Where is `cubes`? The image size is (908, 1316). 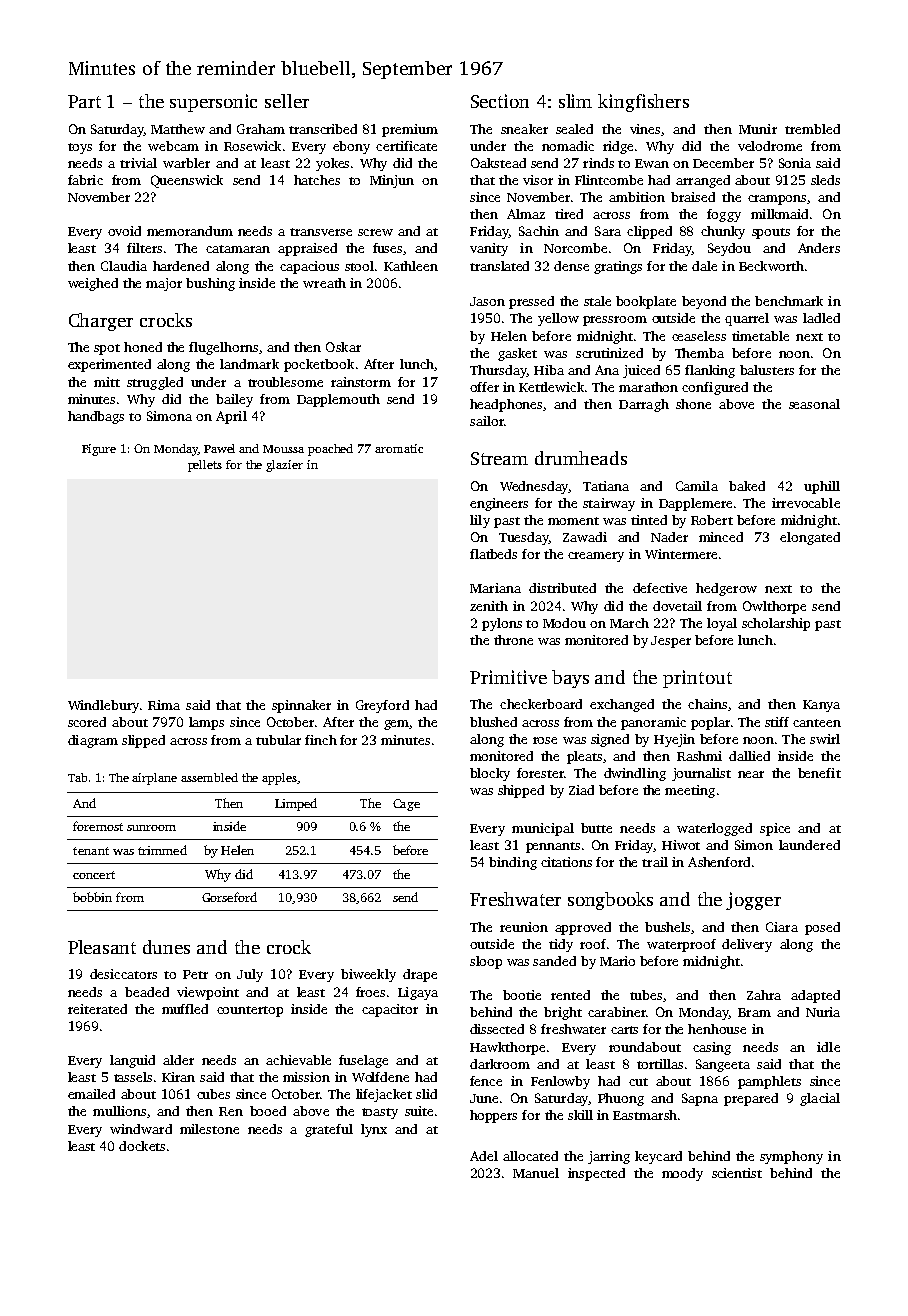 cubes is located at coordinates (213, 1094).
